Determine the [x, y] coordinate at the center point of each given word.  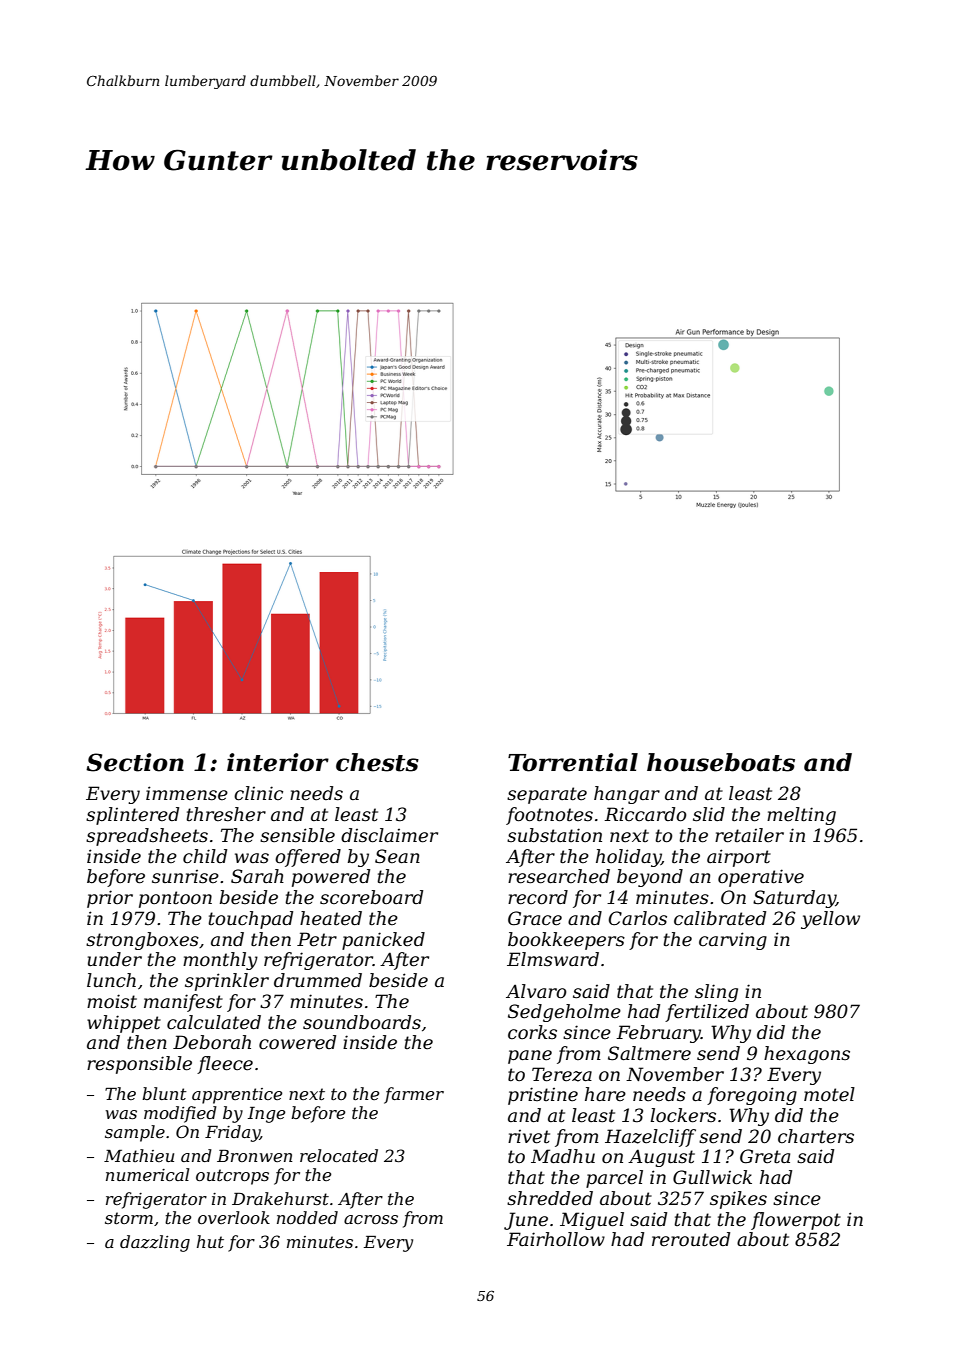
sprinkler [227, 982]
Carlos [638, 918]
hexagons [807, 1055]
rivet [529, 1137]
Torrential [573, 762]
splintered [132, 816]
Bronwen [254, 1156]
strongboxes [142, 941]
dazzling [155, 1243]
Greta [765, 1156]
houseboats [721, 762]
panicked [383, 941]
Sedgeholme [564, 1013]
